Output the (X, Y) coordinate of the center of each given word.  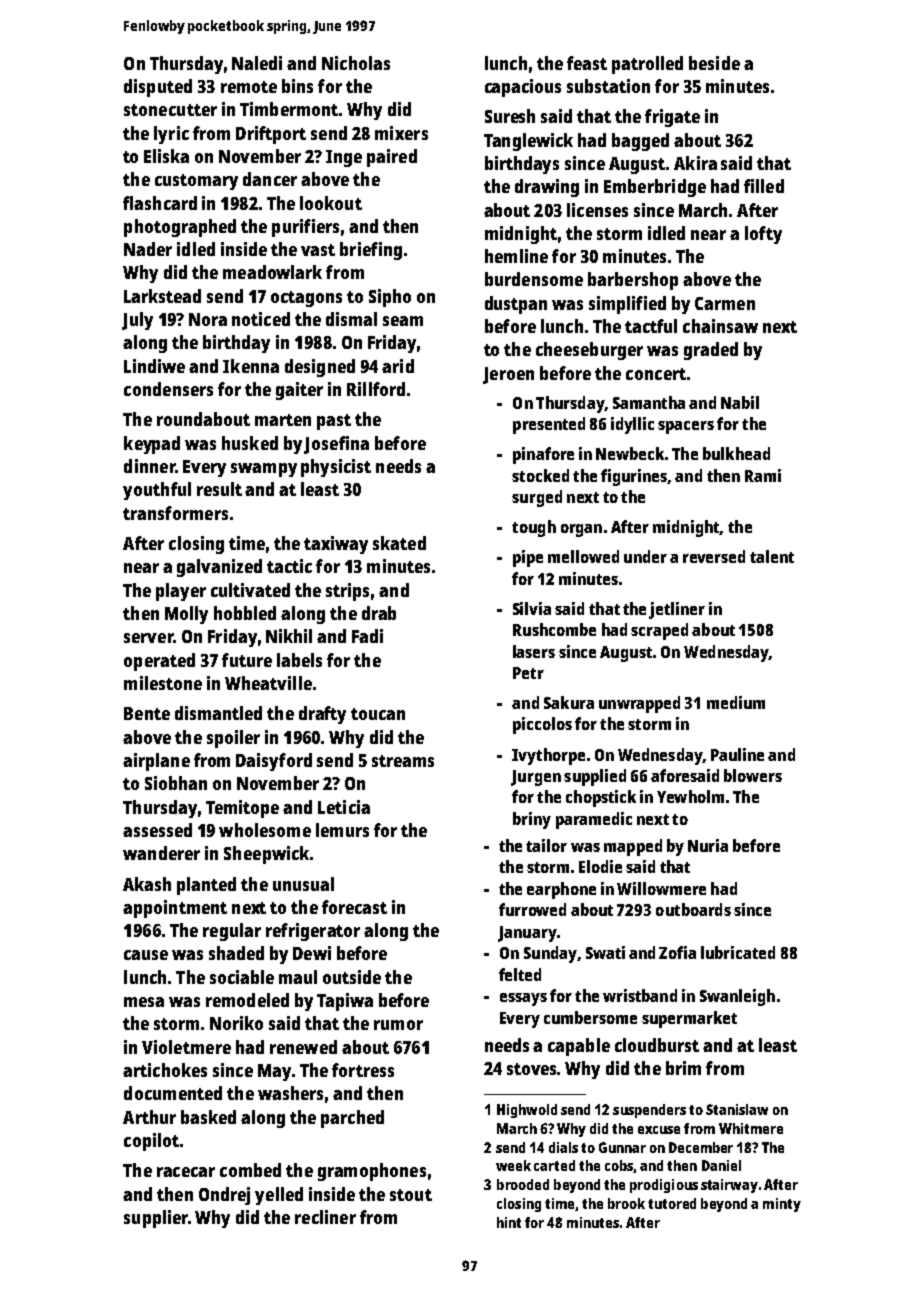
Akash (147, 884)
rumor (398, 1025)
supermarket (689, 1019)
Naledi (257, 63)
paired (392, 158)
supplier (156, 1219)
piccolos (542, 725)
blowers (753, 775)
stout (411, 1195)
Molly (186, 615)
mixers (401, 133)
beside (714, 63)
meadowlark (272, 272)
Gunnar (622, 1147)
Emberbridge (655, 188)
